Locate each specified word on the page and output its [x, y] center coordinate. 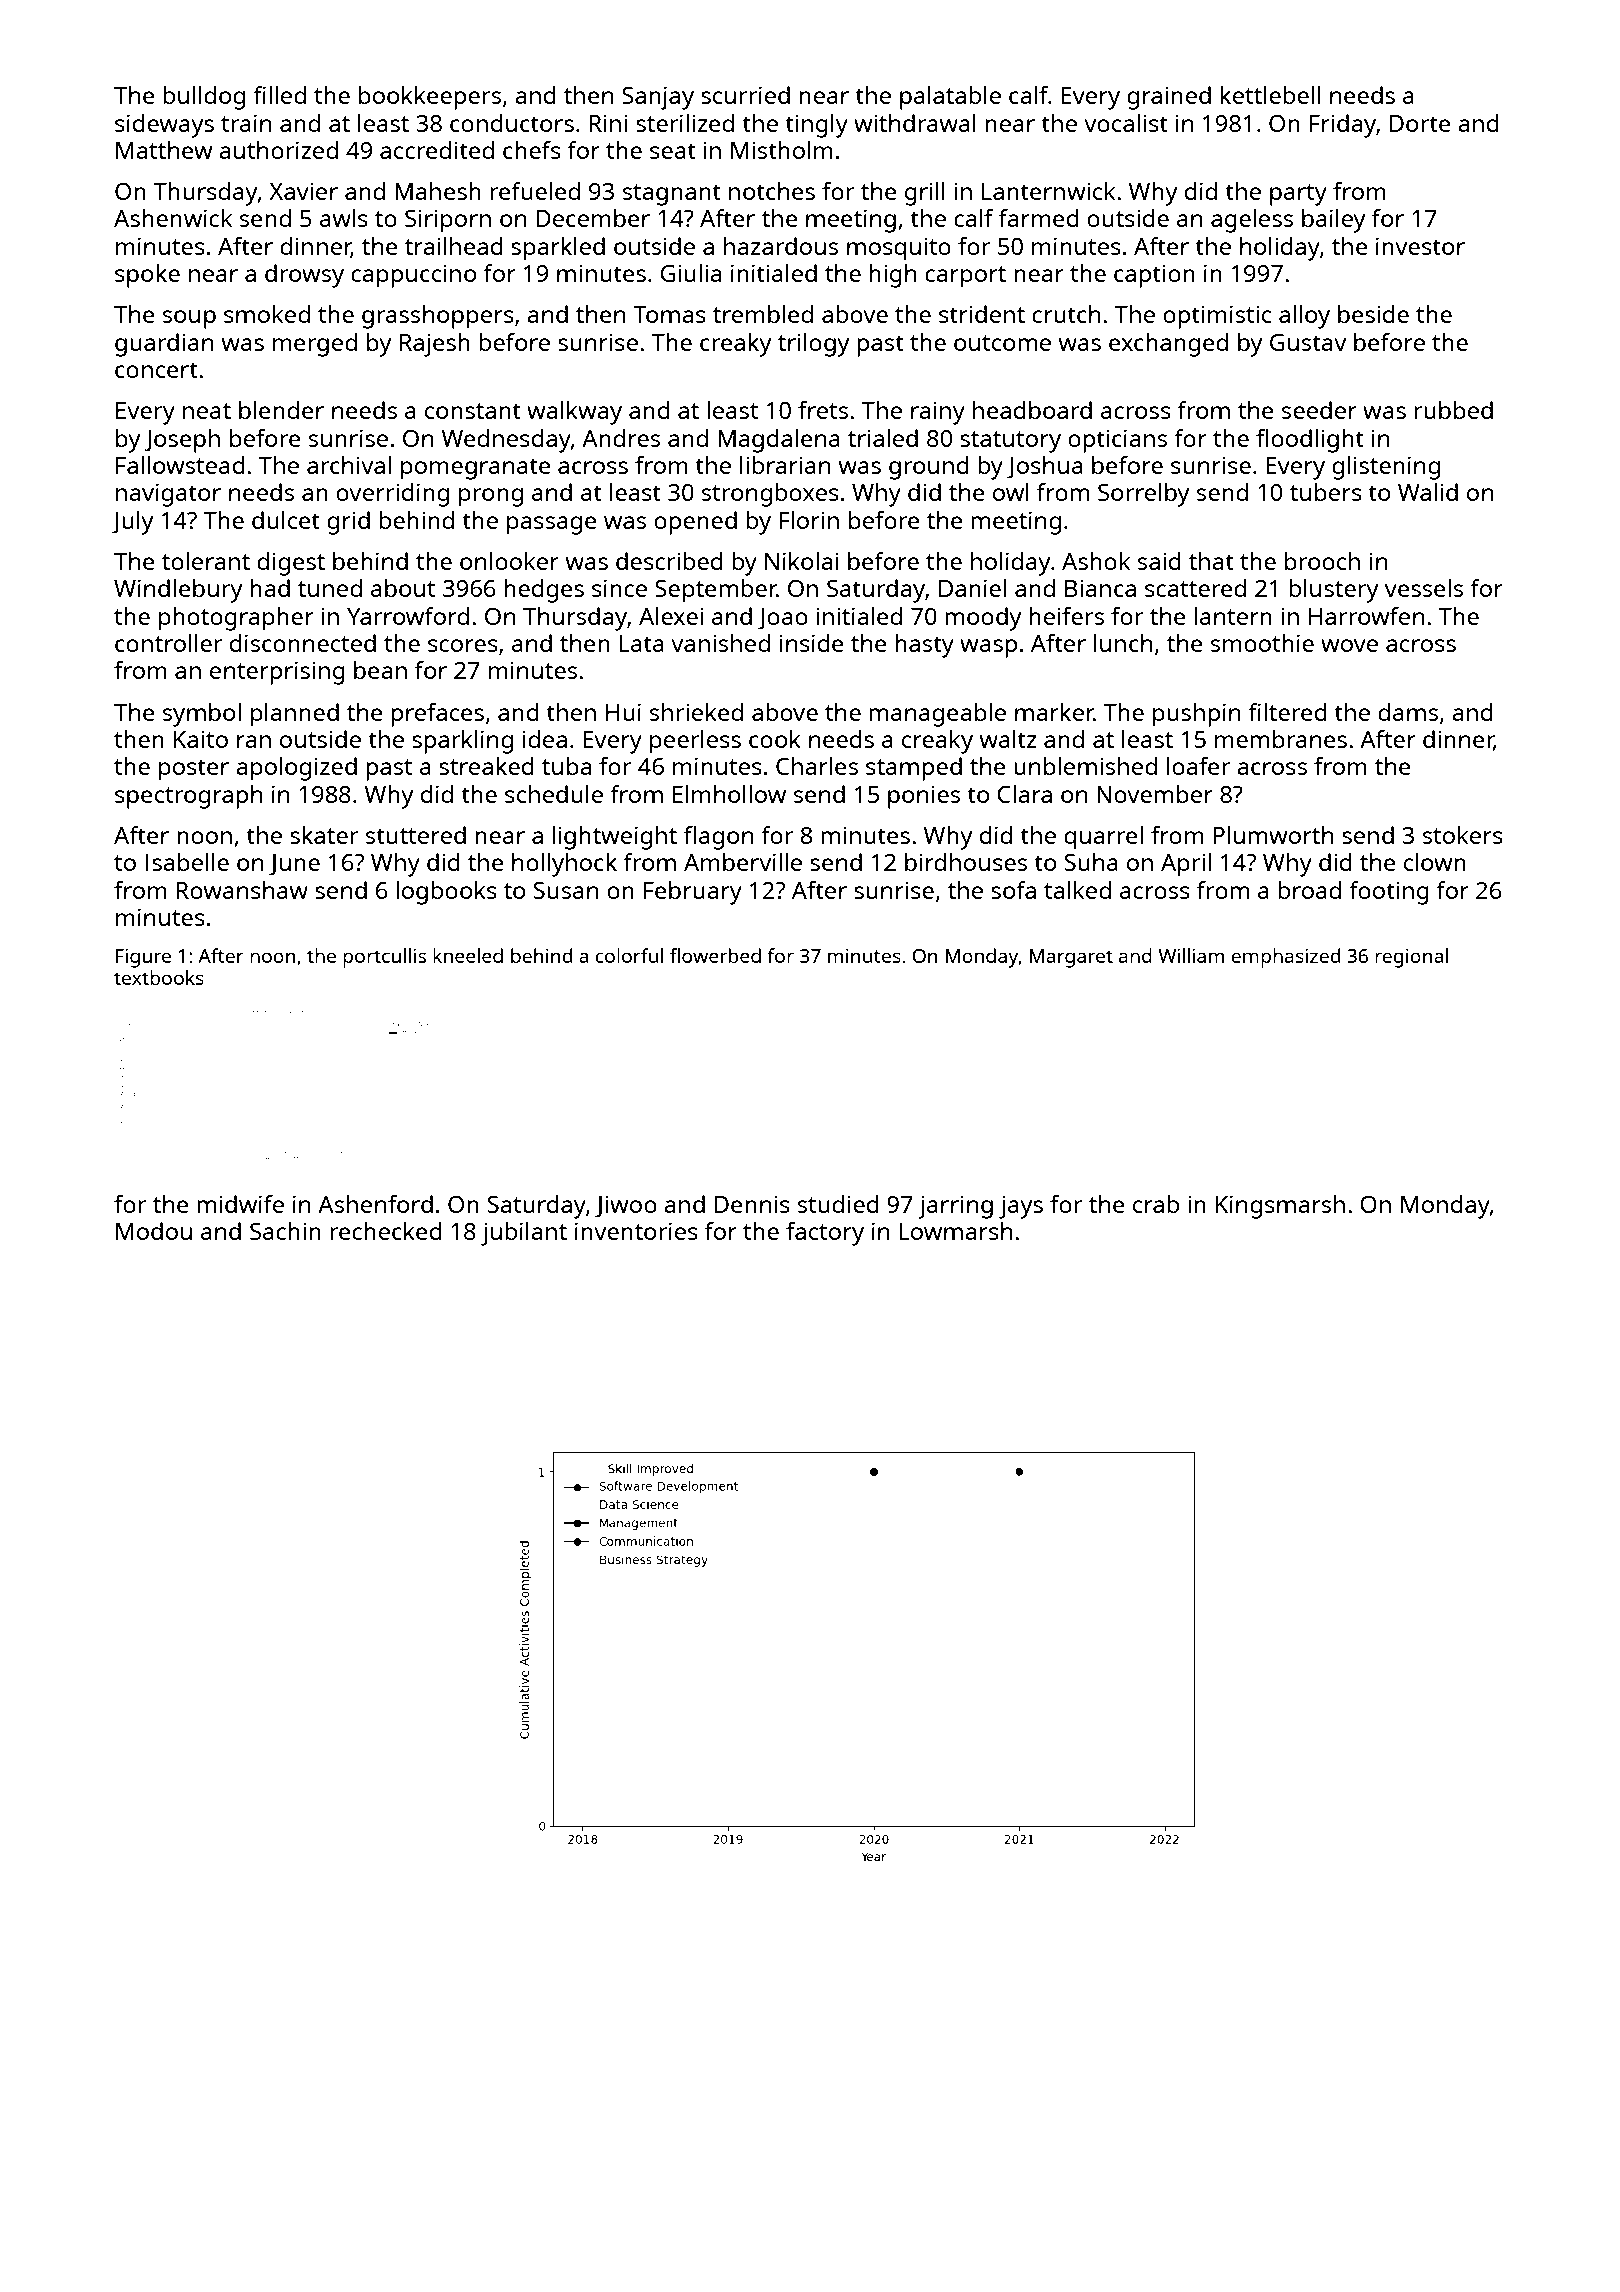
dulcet [286, 520]
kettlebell [1270, 95]
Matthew [164, 150]
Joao [783, 619]
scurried [745, 95]
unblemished [1085, 766]
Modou [154, 1231]
